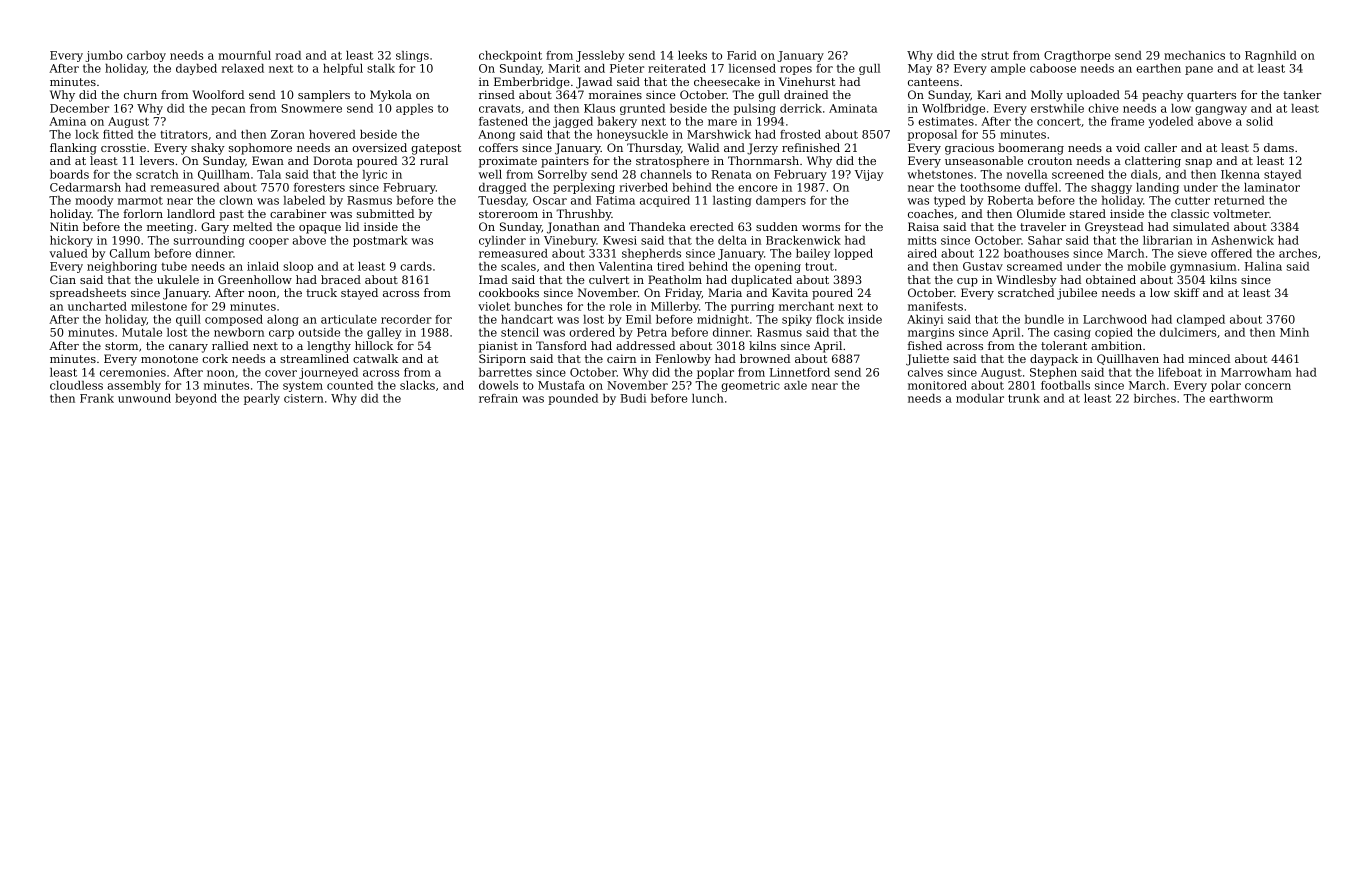 Image resolution: width=1372 pixels, height=887 pixels. I want to click on worms, so click(821, 228).
